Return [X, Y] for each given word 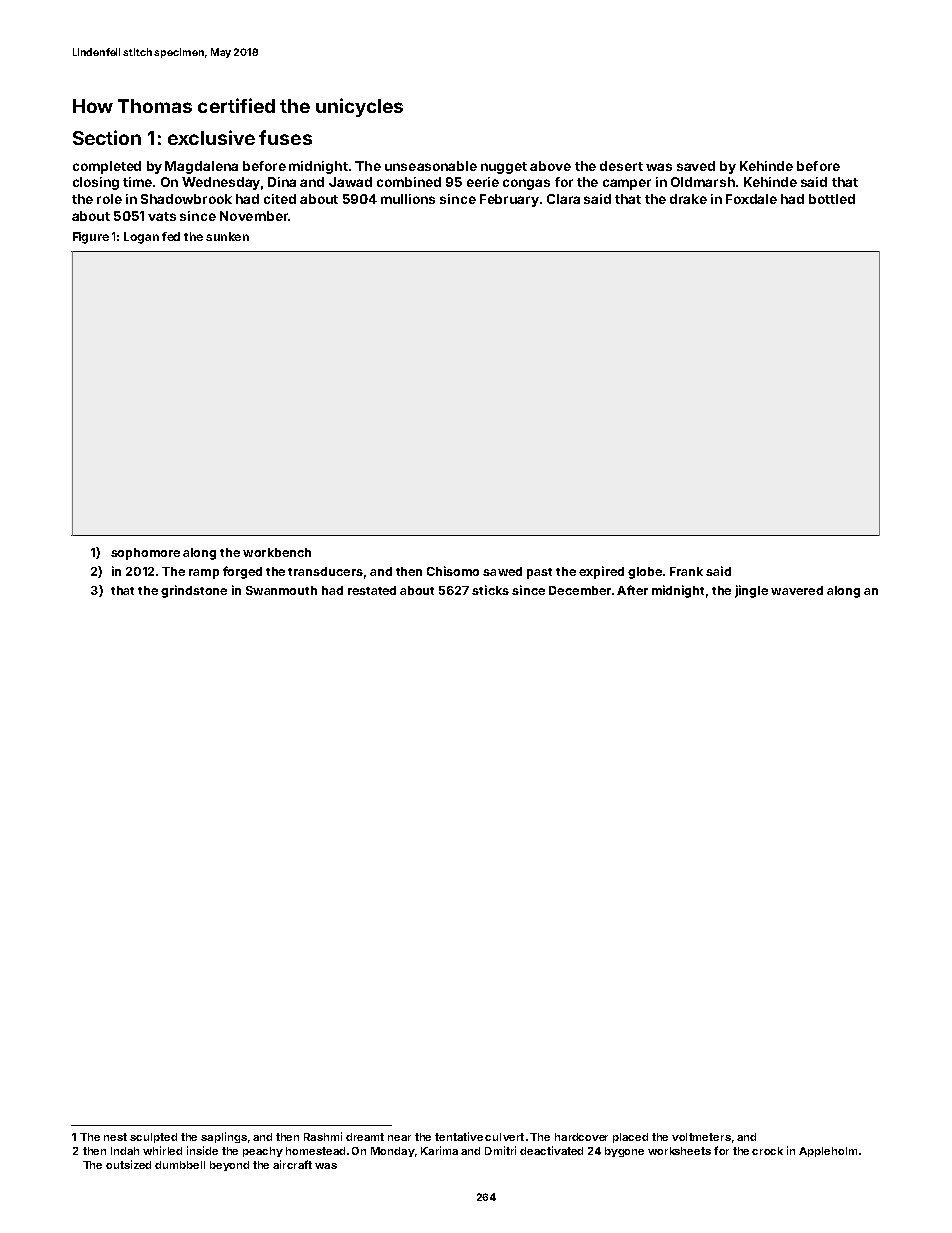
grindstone [194, 591]
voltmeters [701, 1137]
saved [696, 166]
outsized [128, 1164]
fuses [285, 137]
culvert [504, 1137]
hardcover [581, 1137]
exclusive [211, 137]
